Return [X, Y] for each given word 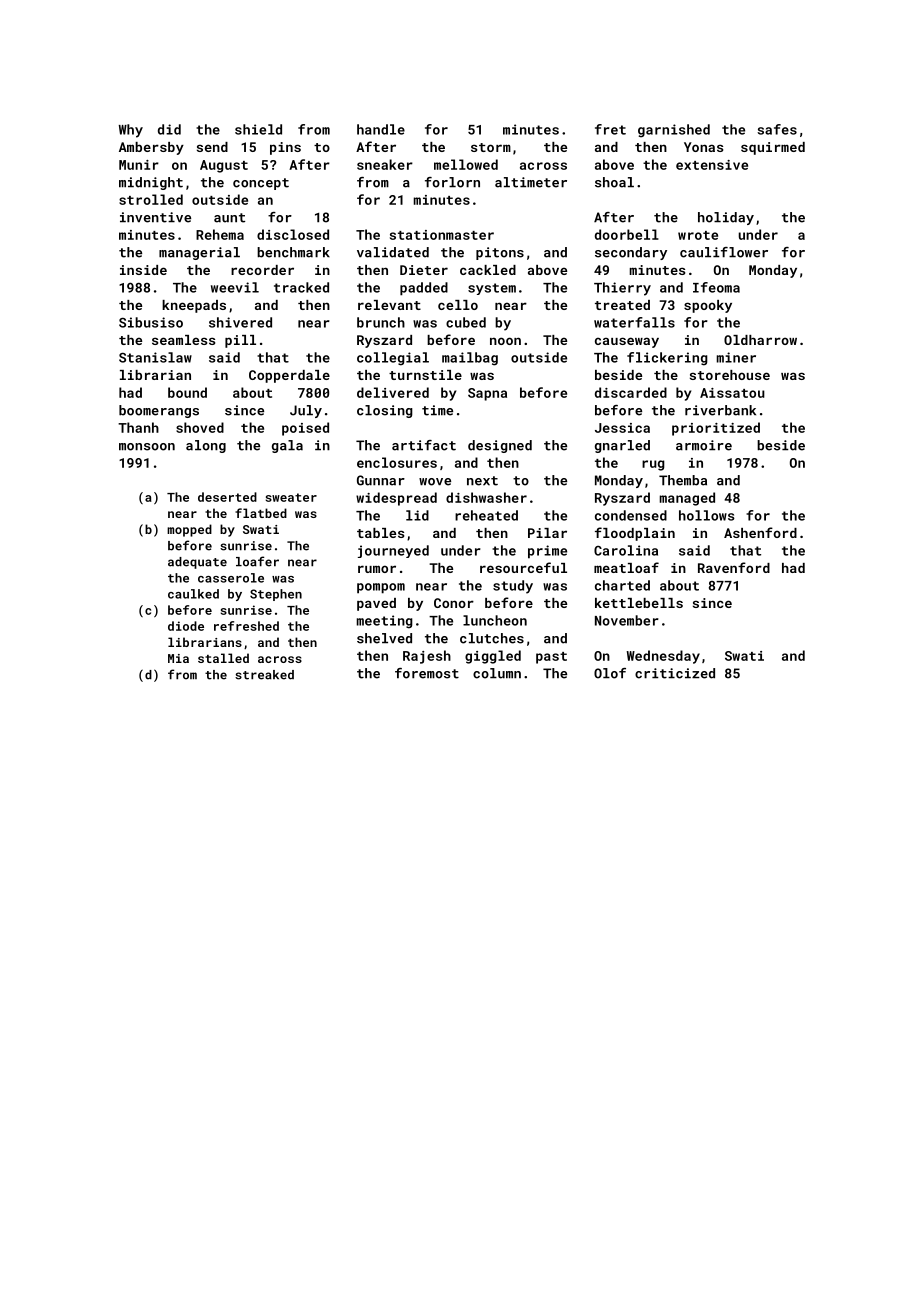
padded [424, 289]
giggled [493, 657]
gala [287, 446]
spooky [708, 306]
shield [258, 129]
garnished [674, 131]
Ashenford [760, 532]
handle [381, 129]
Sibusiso [151, 322]
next [482, 481]
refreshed [246, 626]
